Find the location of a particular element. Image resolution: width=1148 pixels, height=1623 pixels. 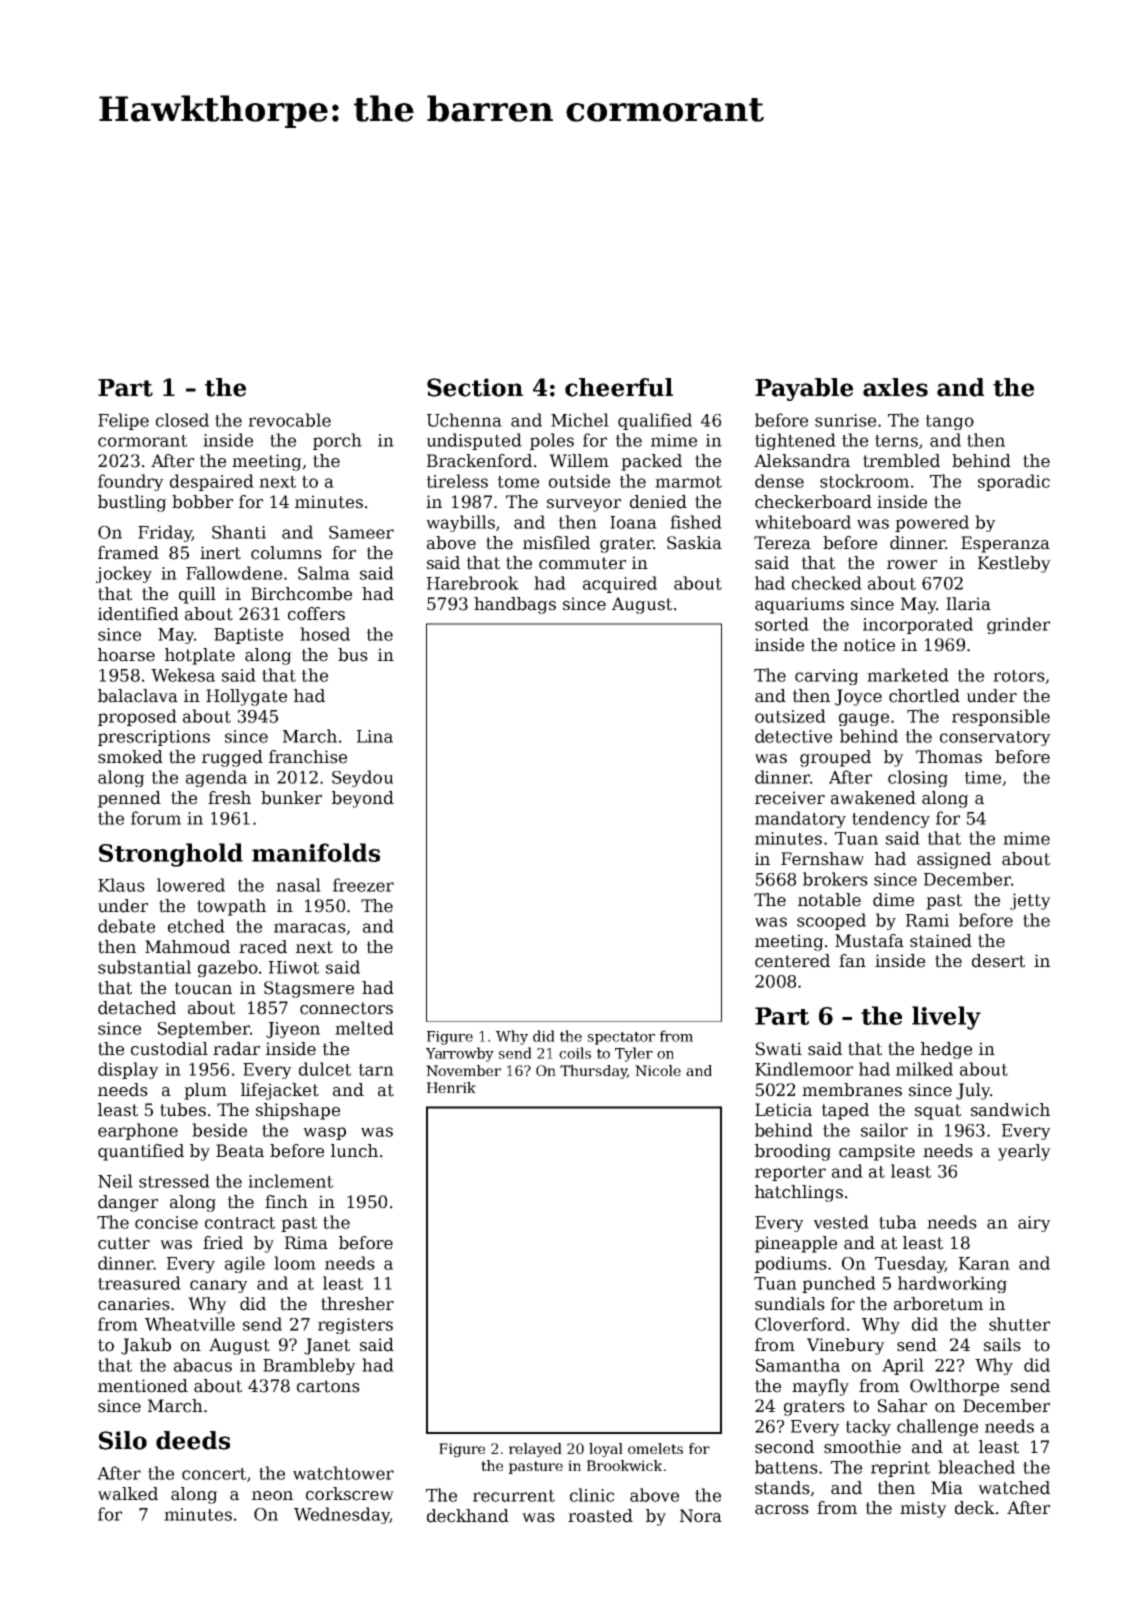

stands is located at coordinates (782, 1488).
